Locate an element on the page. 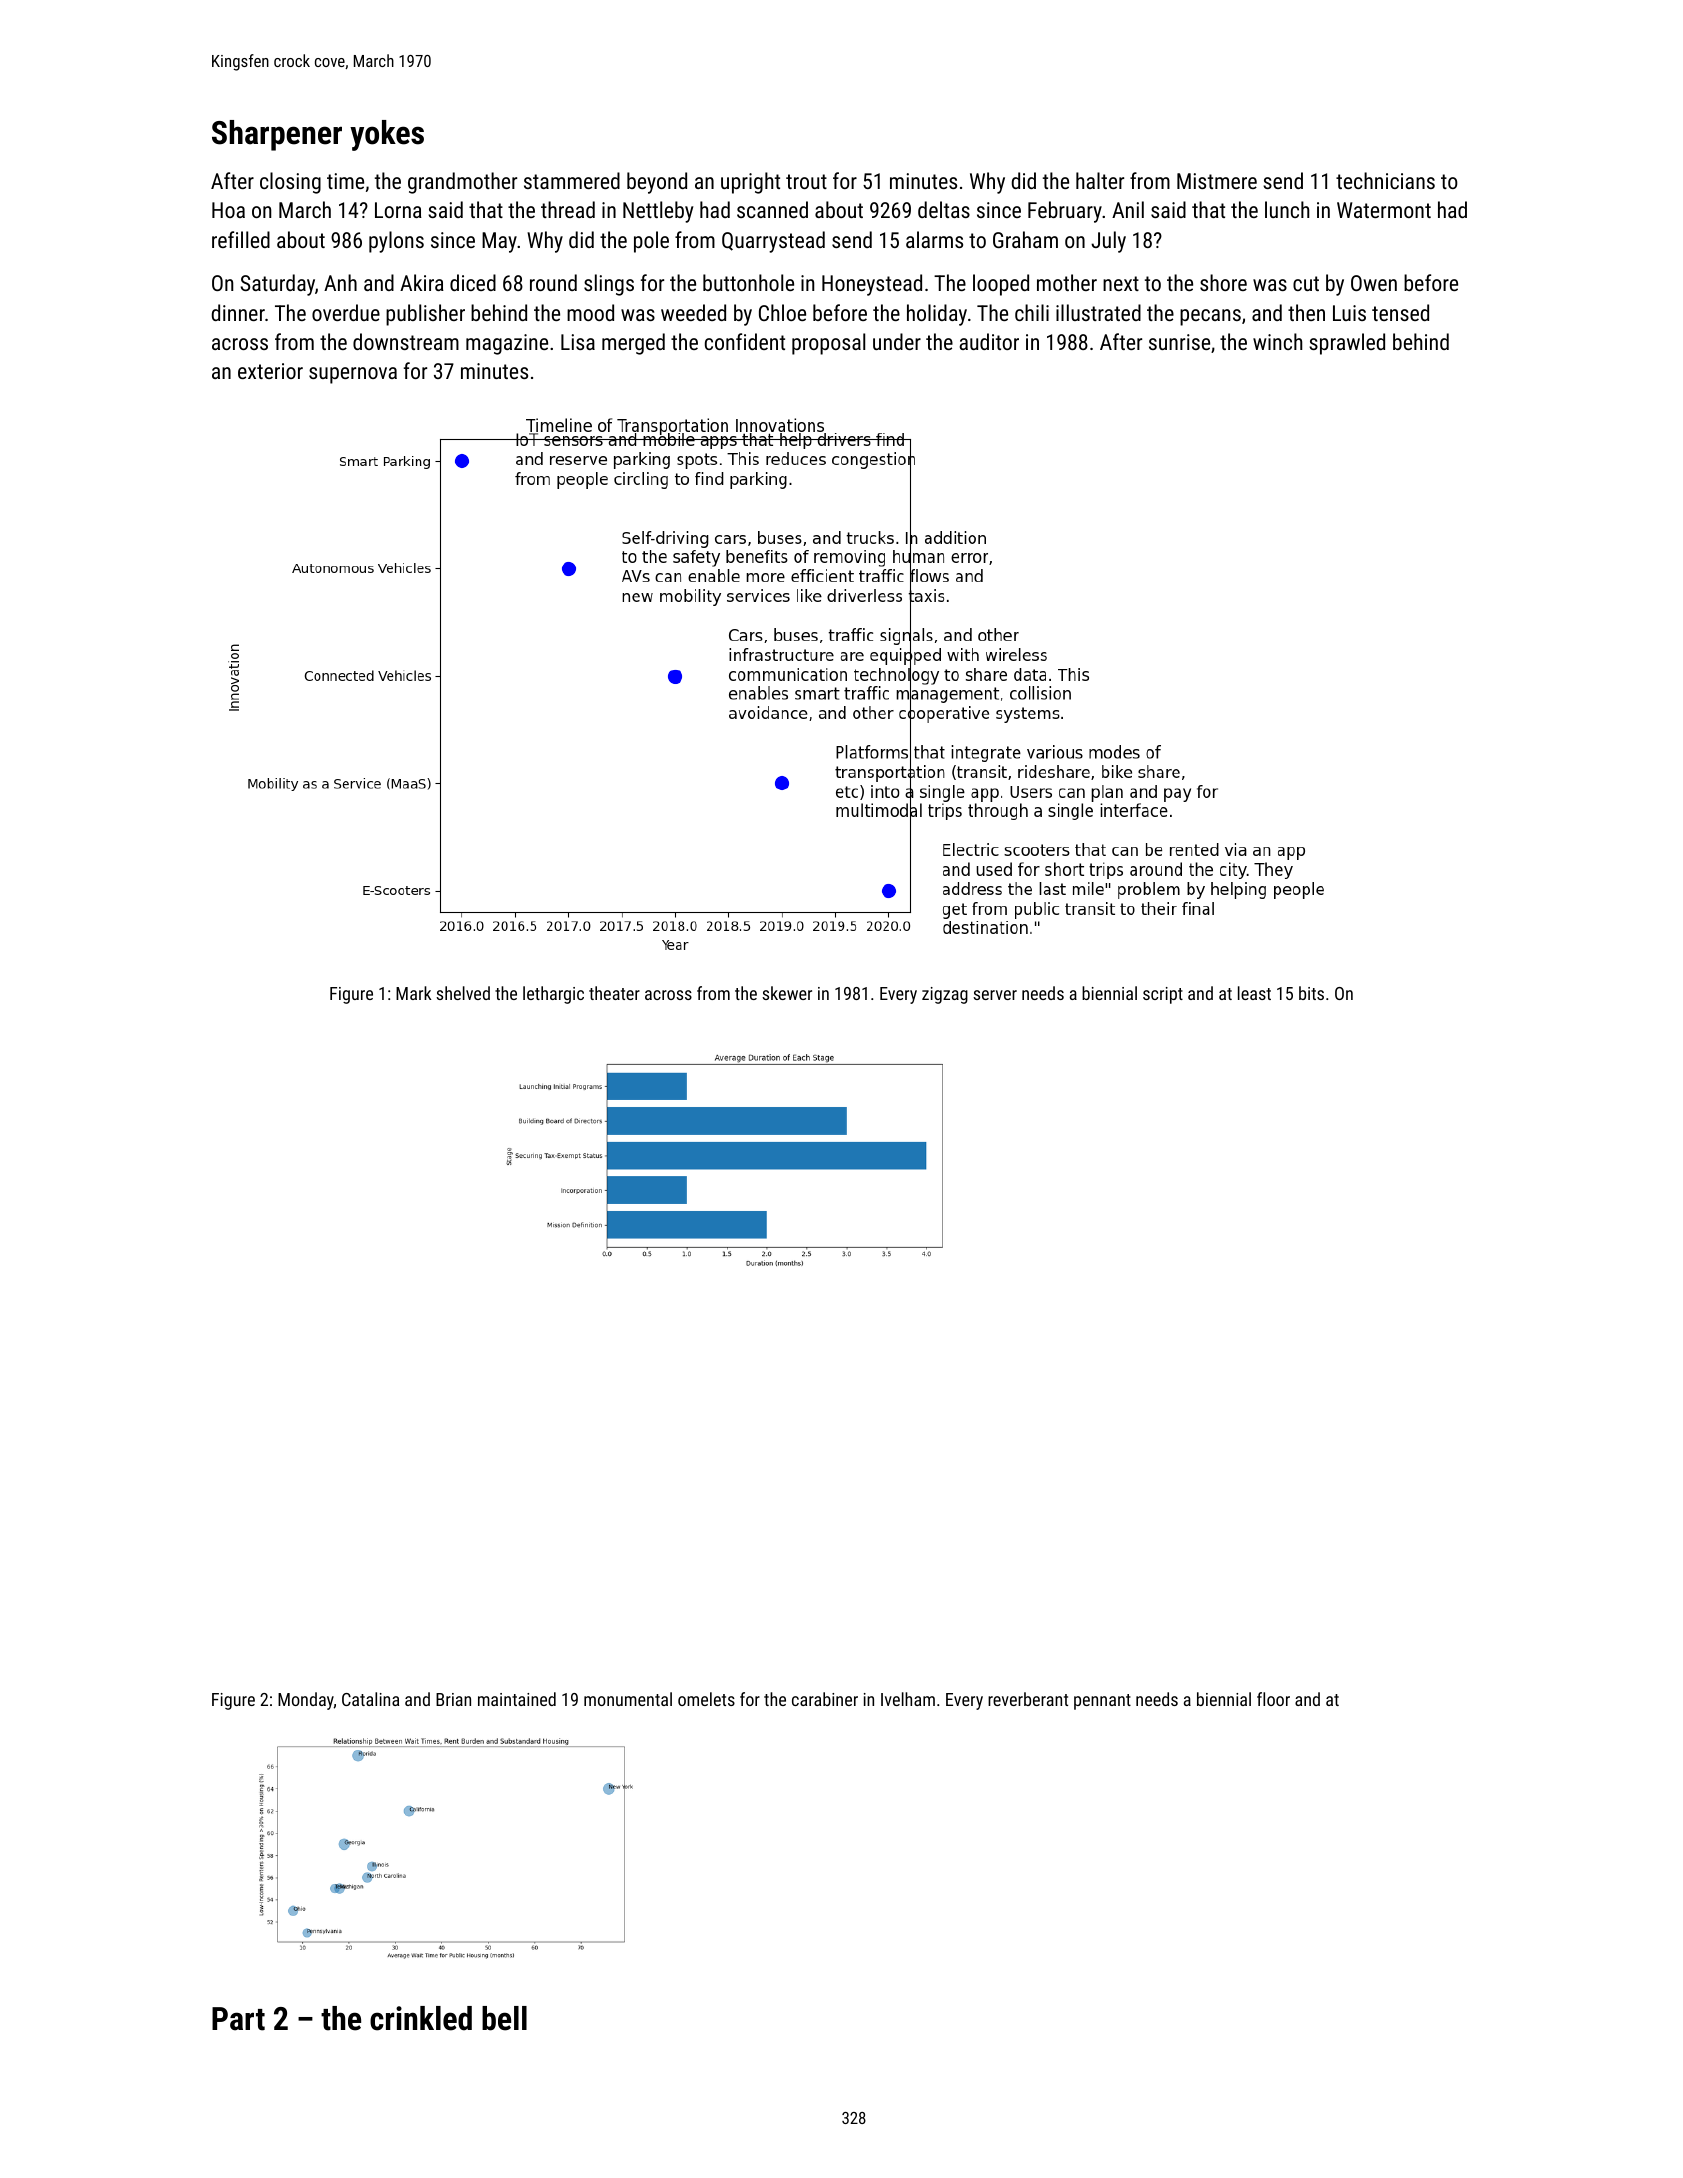 The width and height of the page is (1683, 2178). bell is located at coordinates (504, 2018).
